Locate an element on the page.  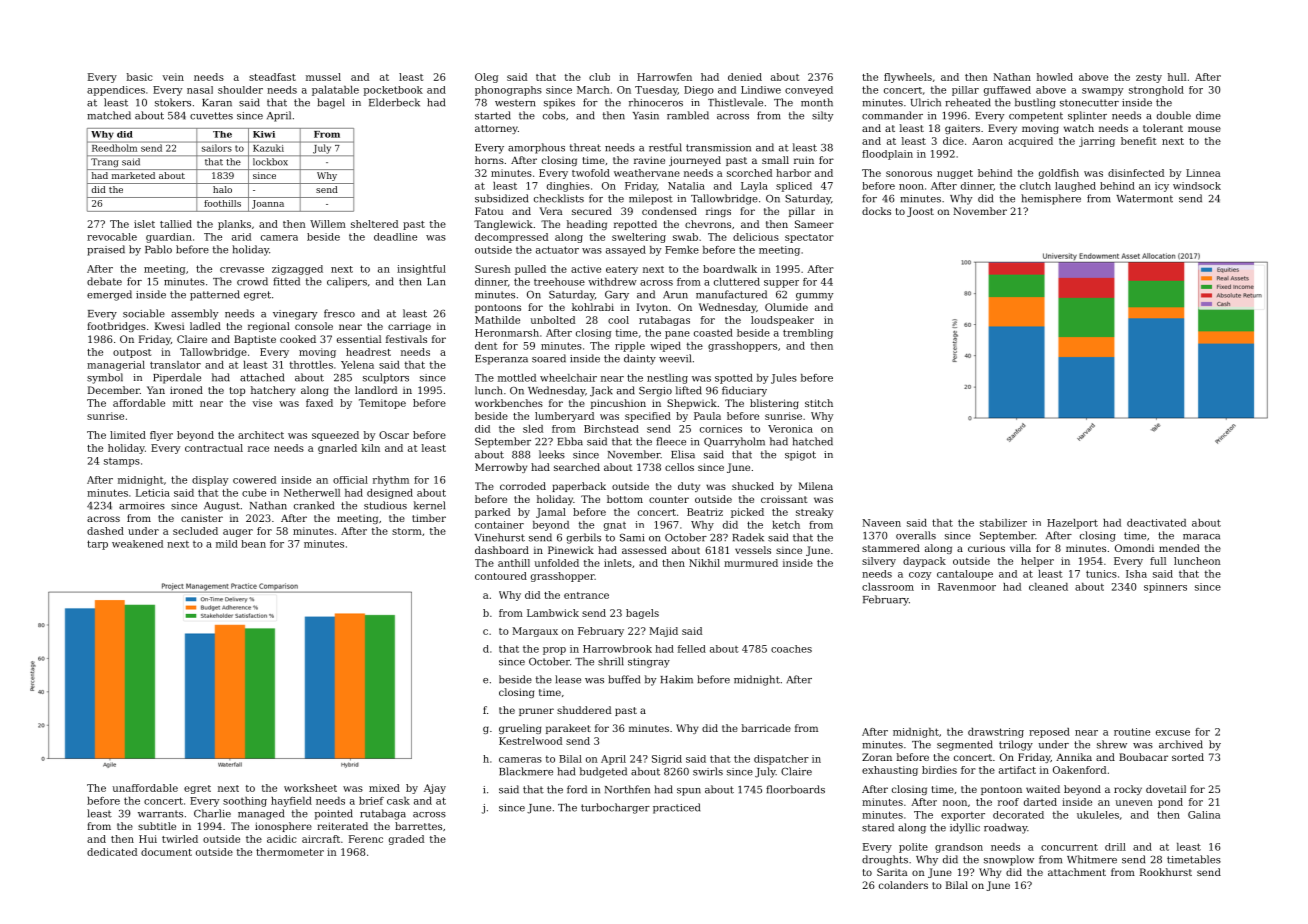
graded is located at coordinates (406, 840).
